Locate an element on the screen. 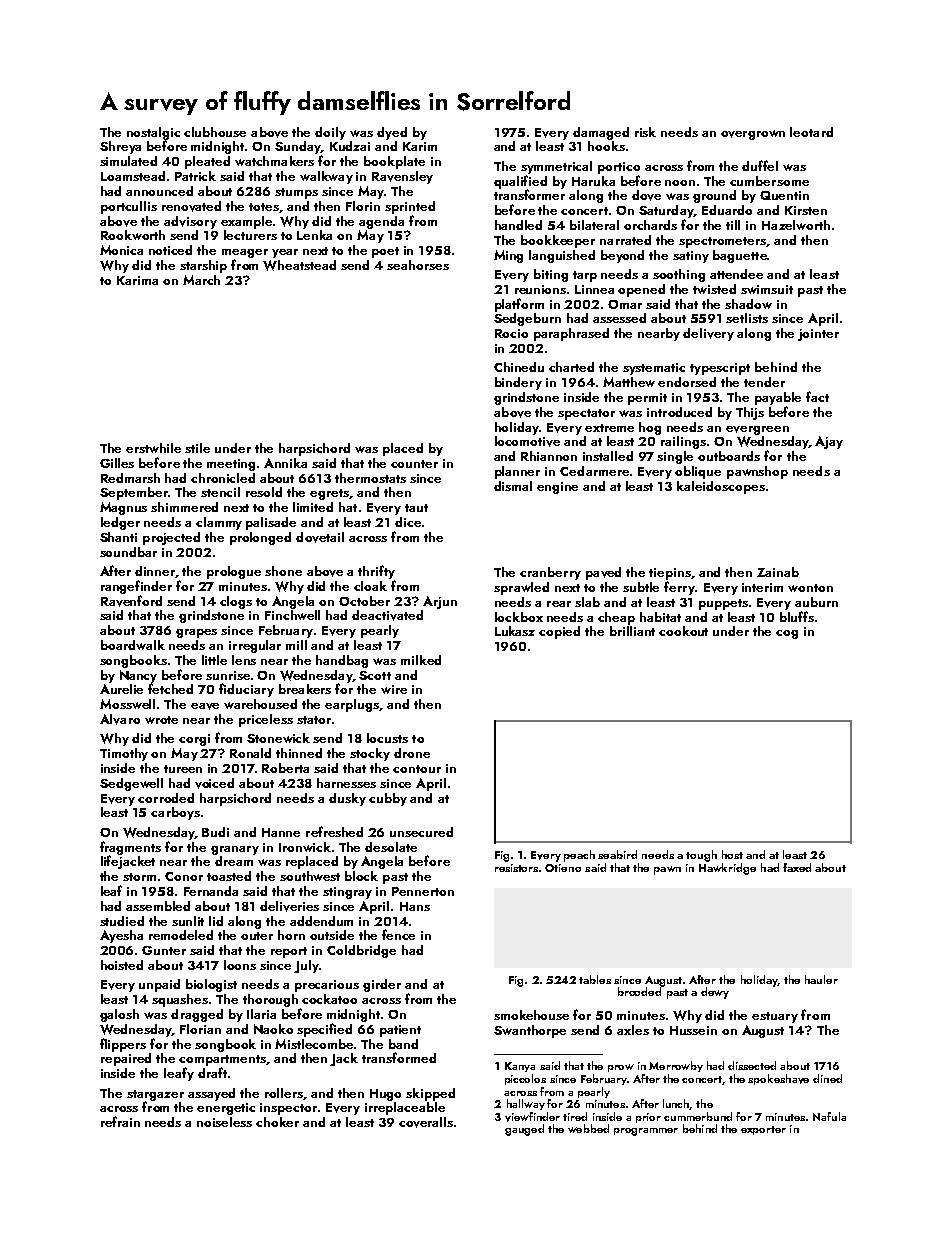  Ravenford is located at coordinates (131, 601).
